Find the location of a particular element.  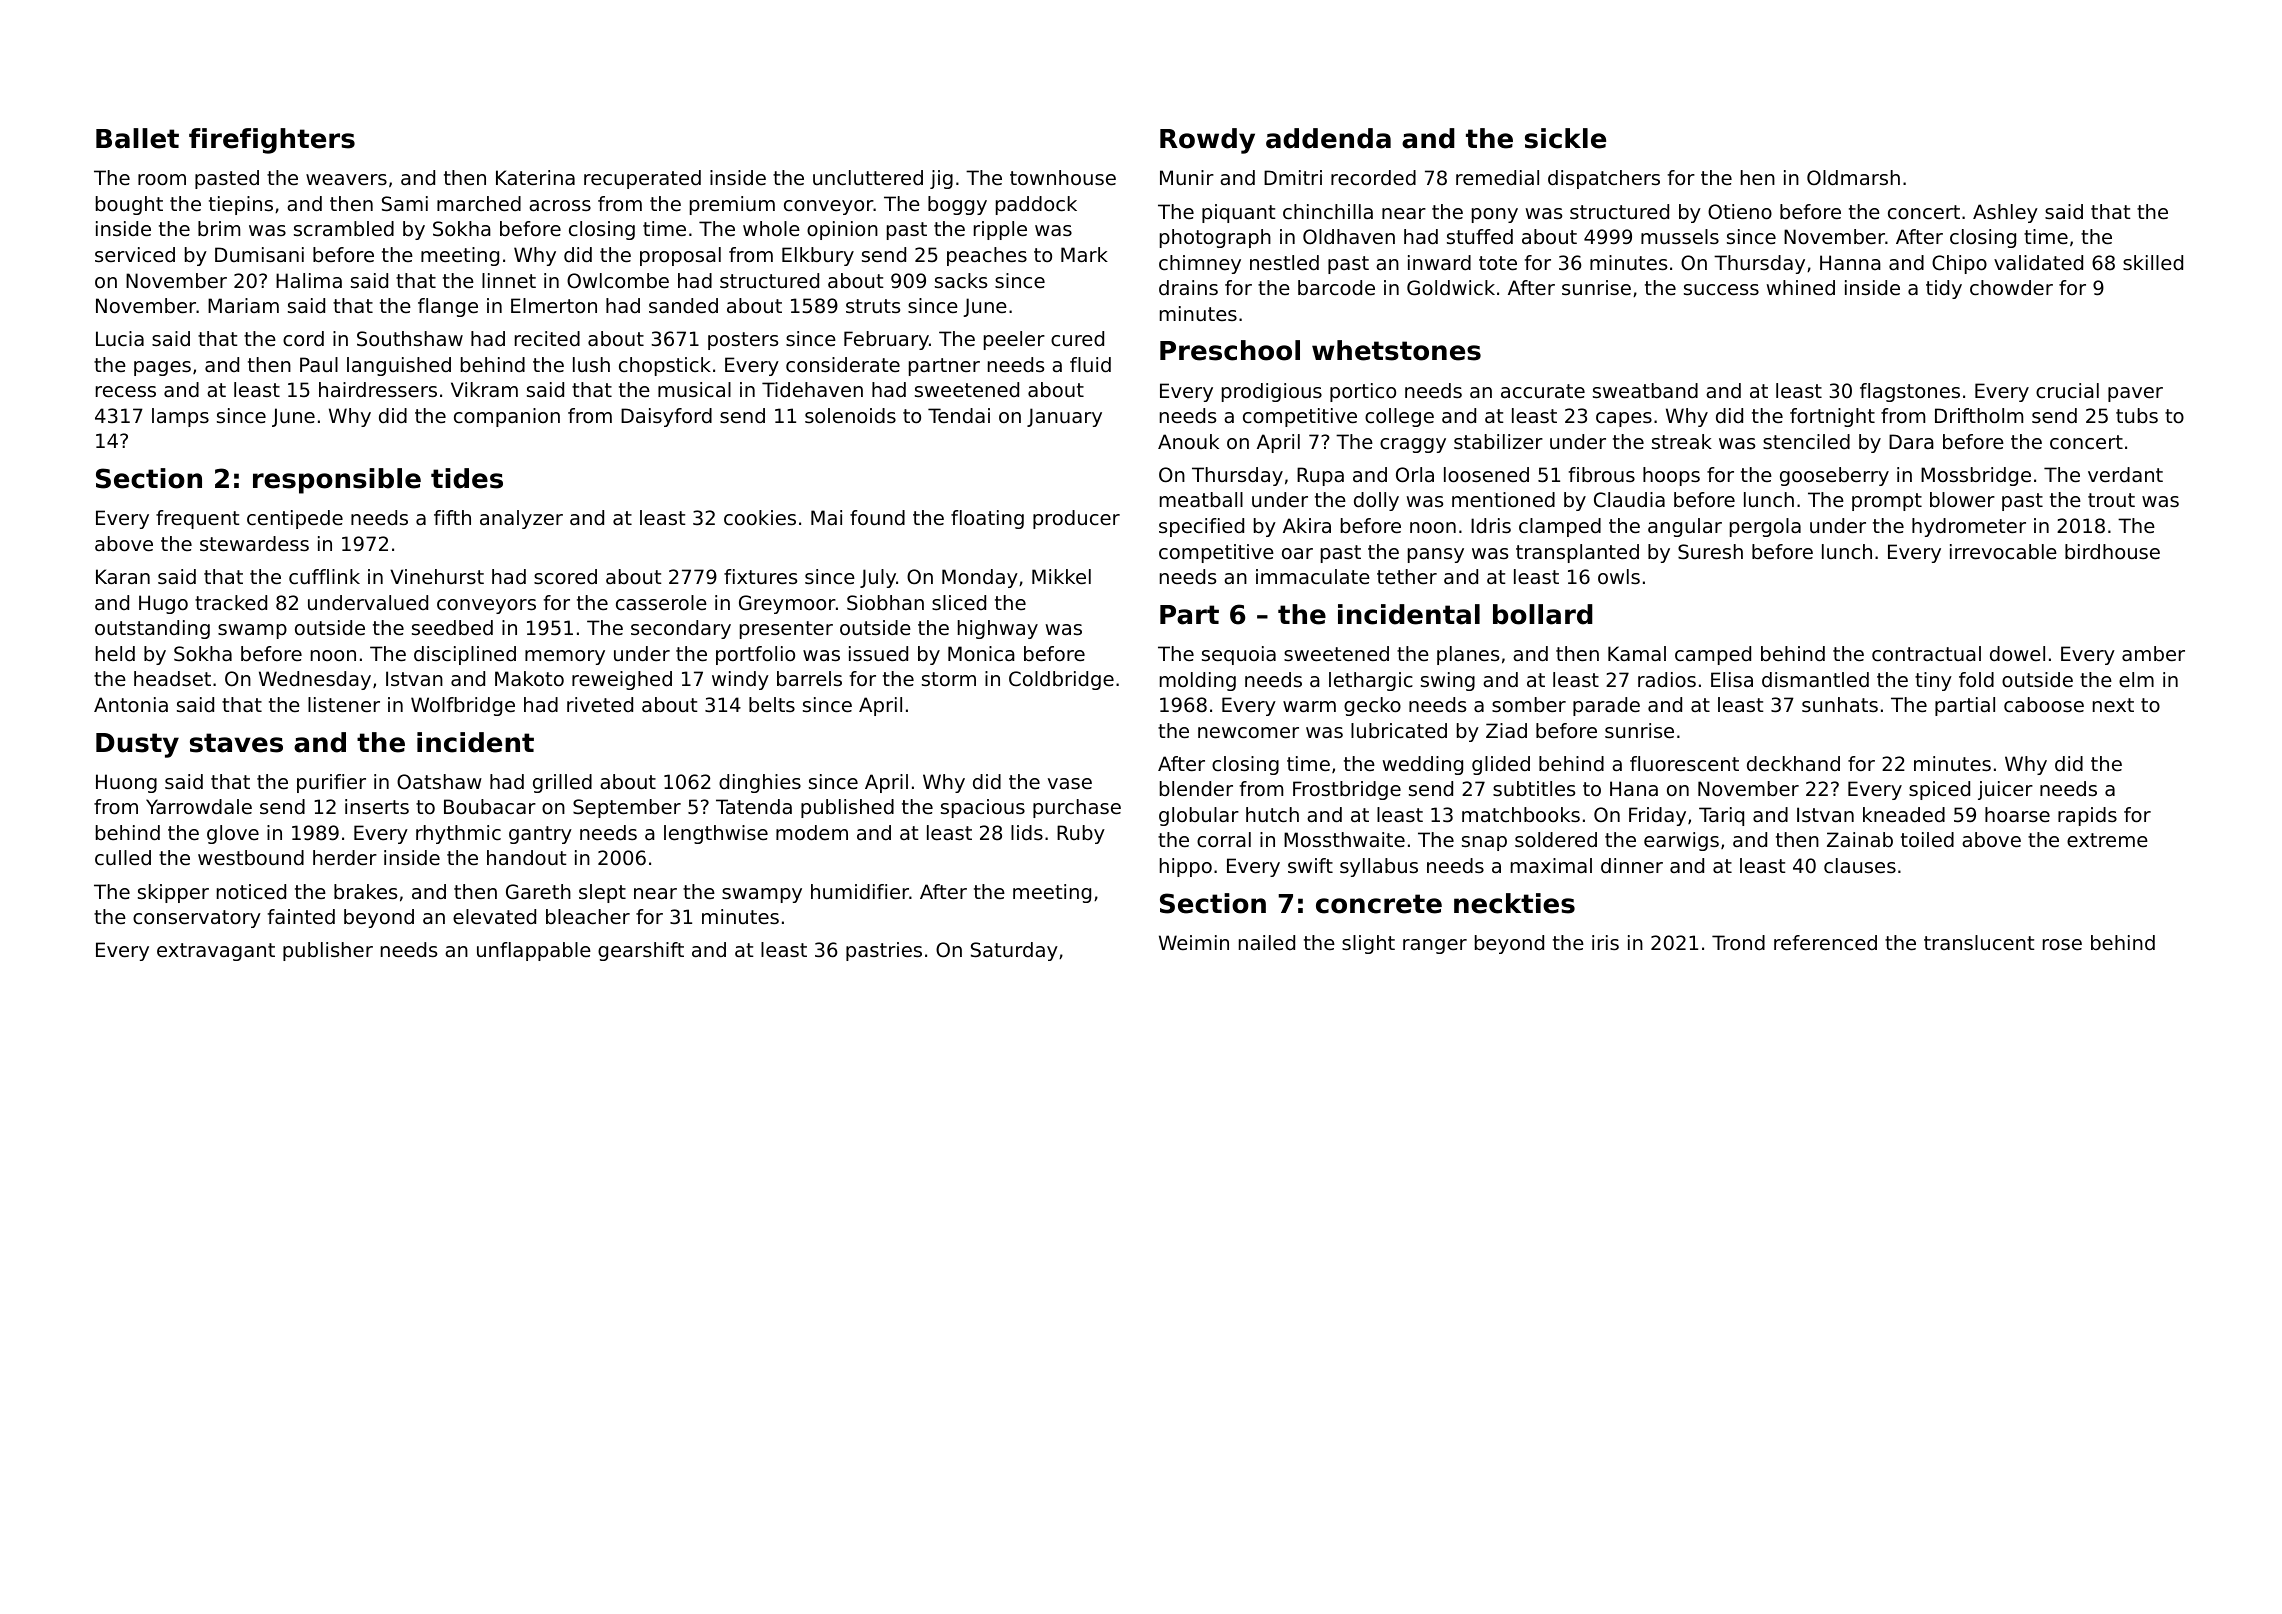

Daisyford is located at coordinates (666, 417).
